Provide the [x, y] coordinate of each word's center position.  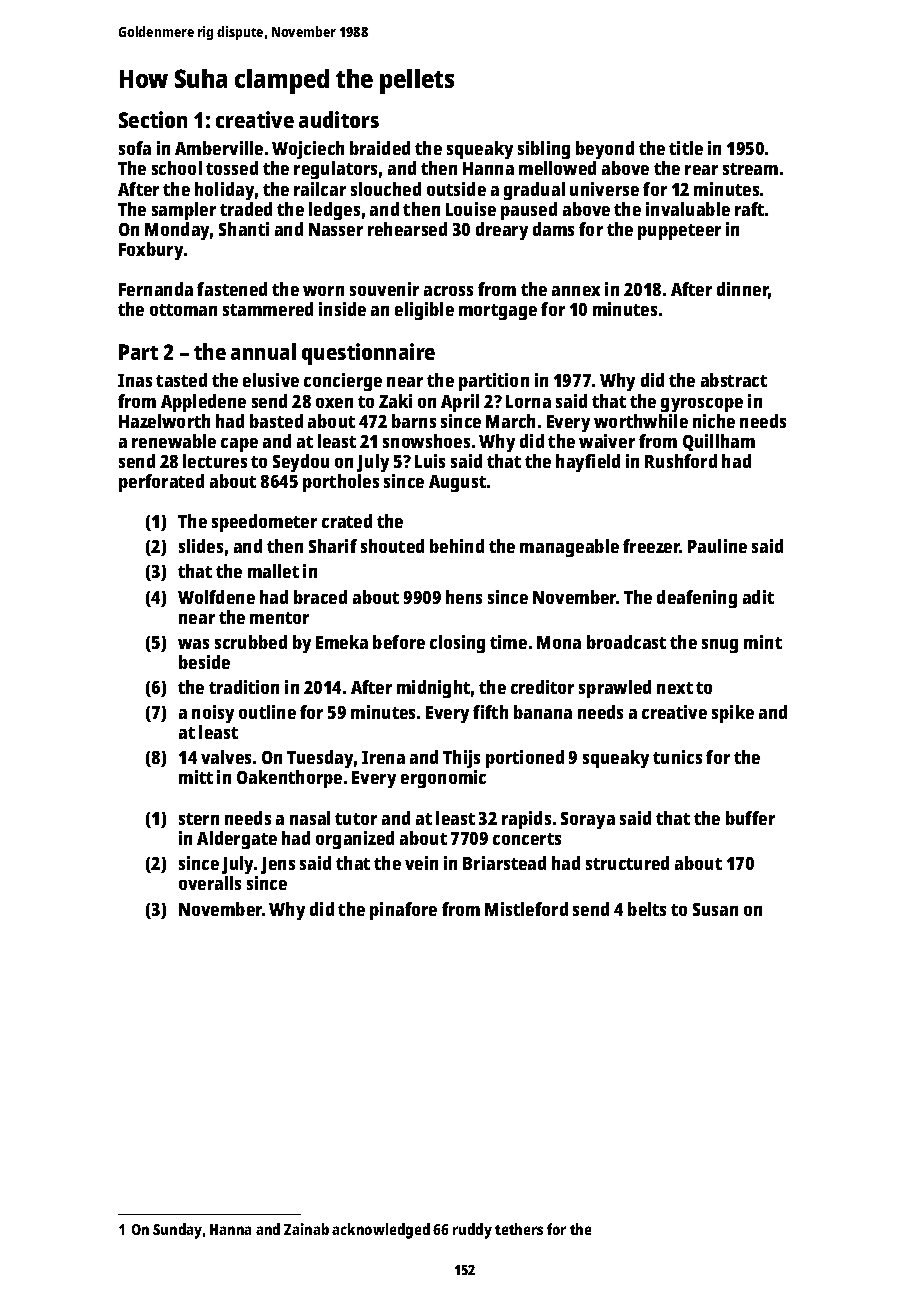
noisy [213, 714]
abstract [734, 380]
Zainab [306, 1229]
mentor [279, 618]
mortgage [498, 312]
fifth [490, 712]
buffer [750, 818]
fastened [232, 289]
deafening [697, 599]
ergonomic [443, 779]
